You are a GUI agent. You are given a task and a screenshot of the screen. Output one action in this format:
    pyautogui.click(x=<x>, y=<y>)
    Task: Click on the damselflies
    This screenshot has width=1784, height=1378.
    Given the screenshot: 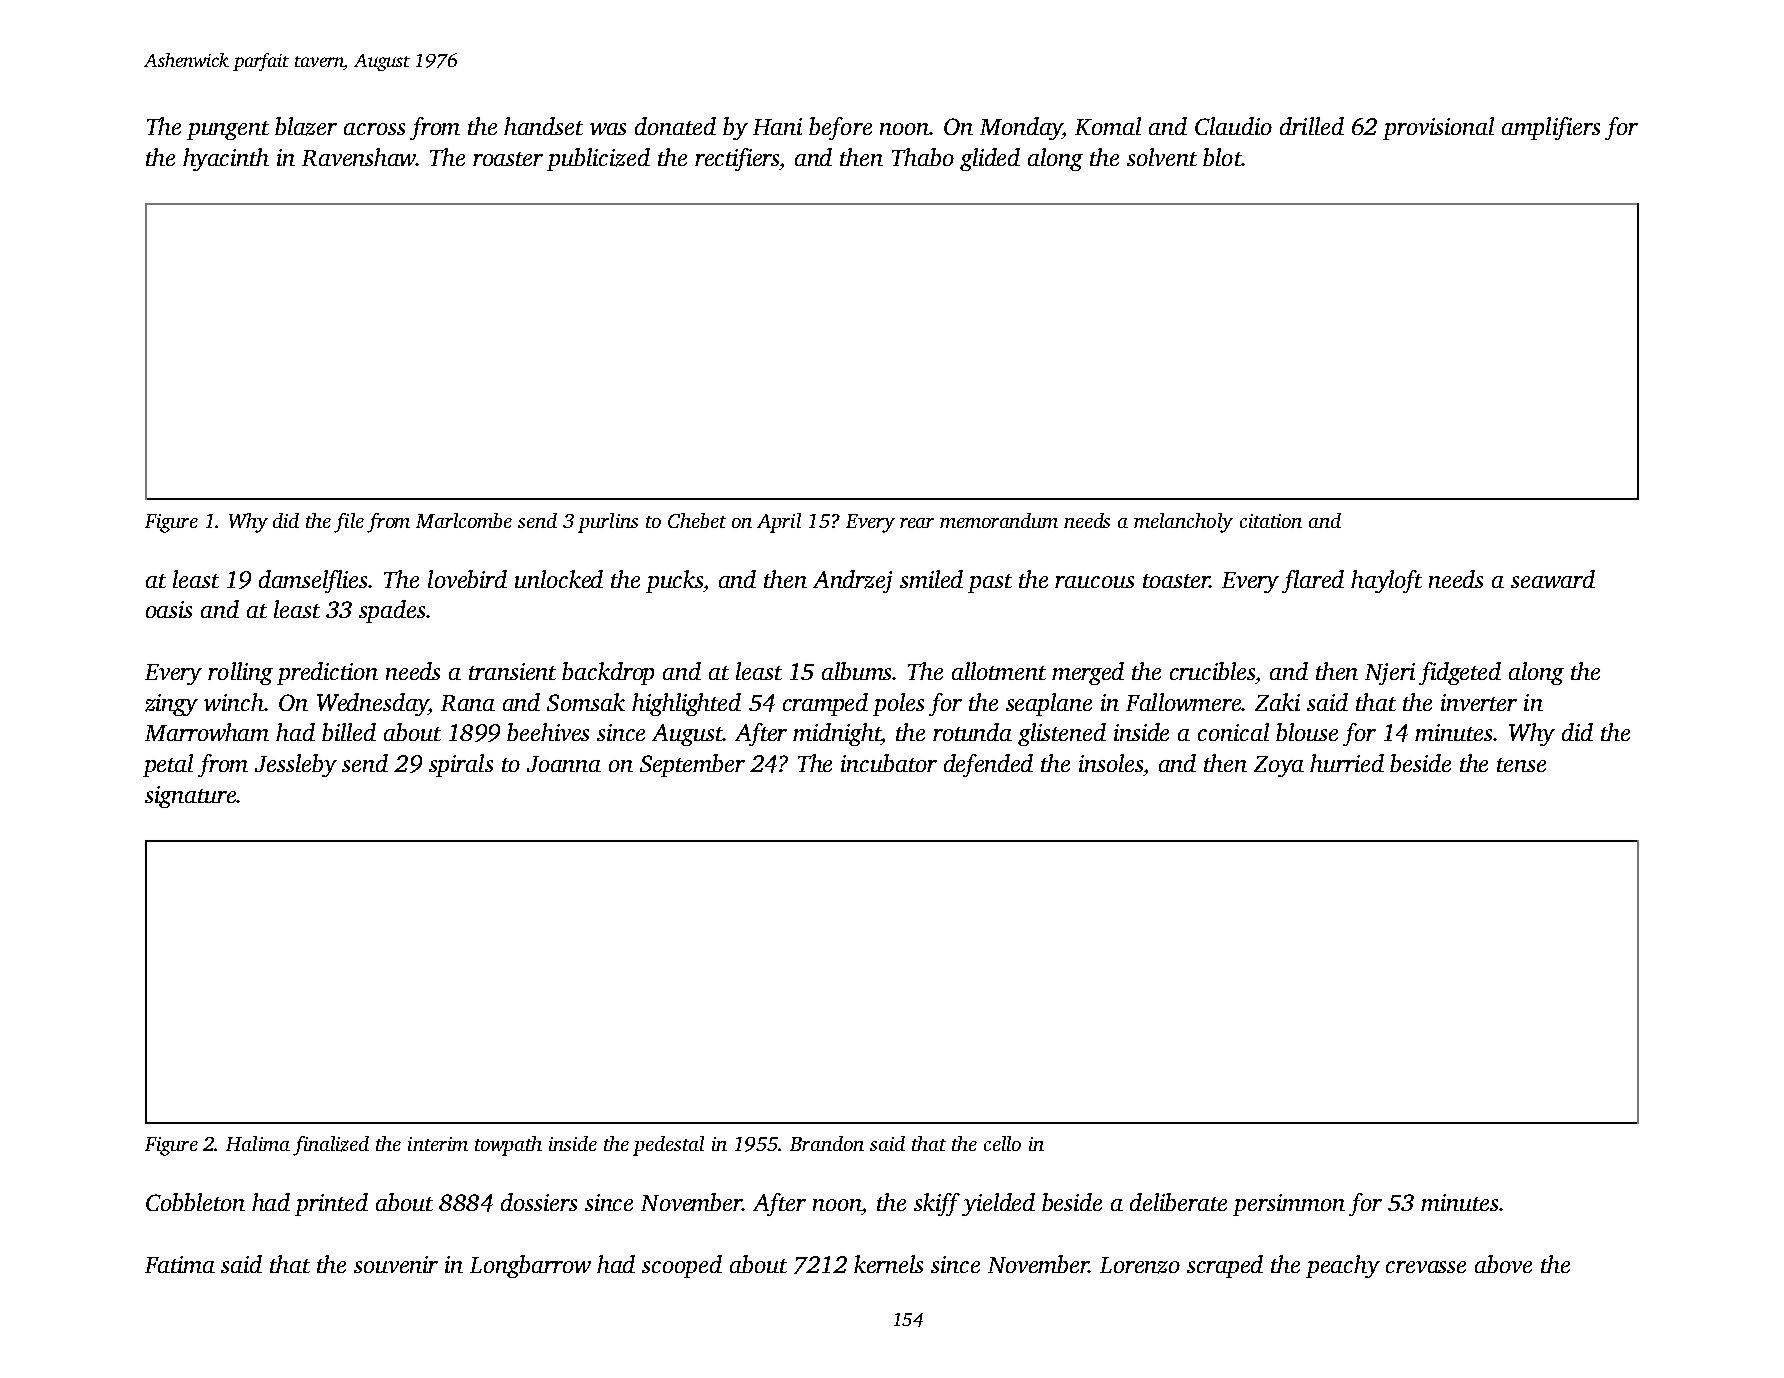 What is the action you would take?
    pyautogui.click(x=314, y=581)
